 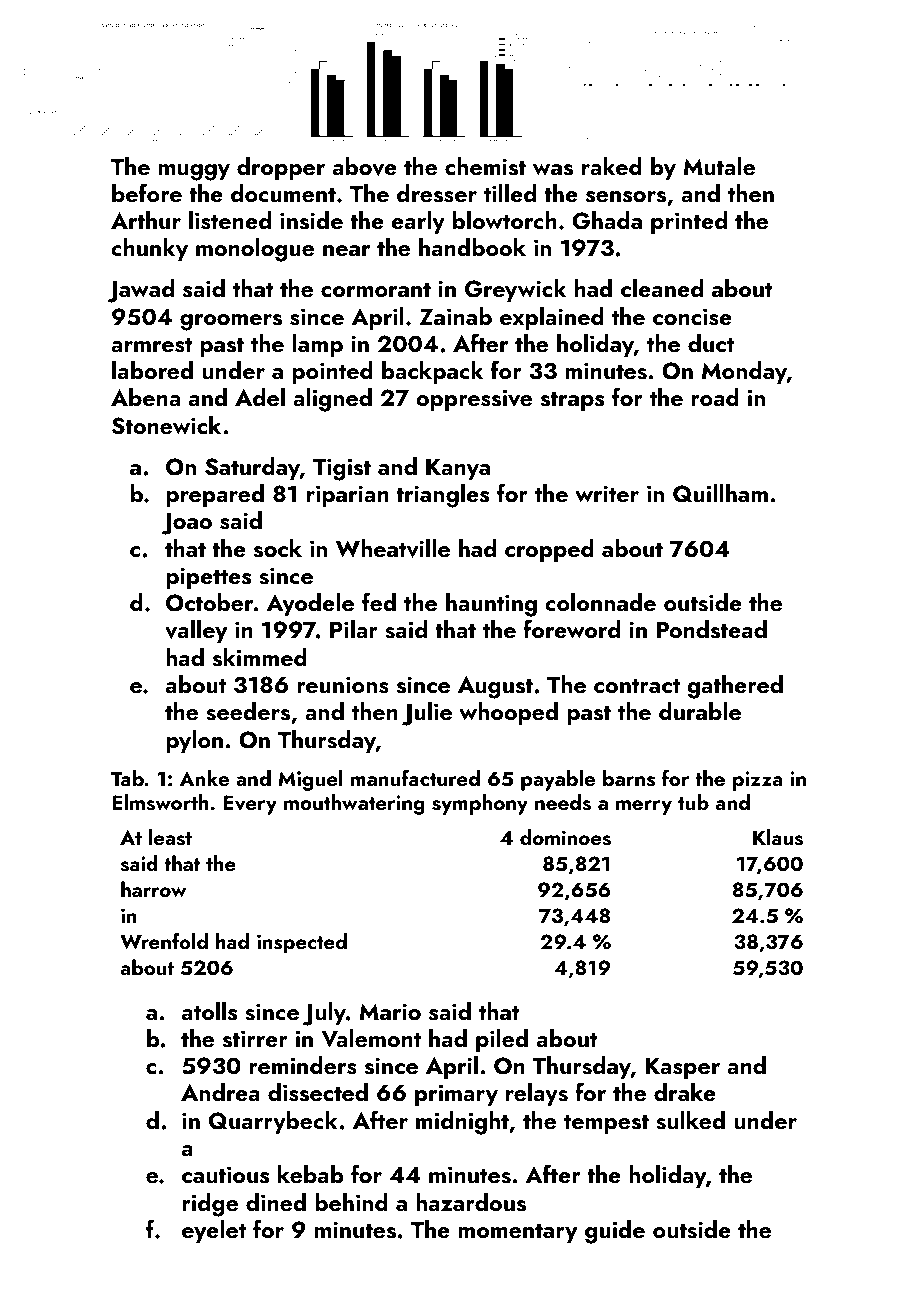 I want to click on Andrea, so click(x=220, y=1092).
